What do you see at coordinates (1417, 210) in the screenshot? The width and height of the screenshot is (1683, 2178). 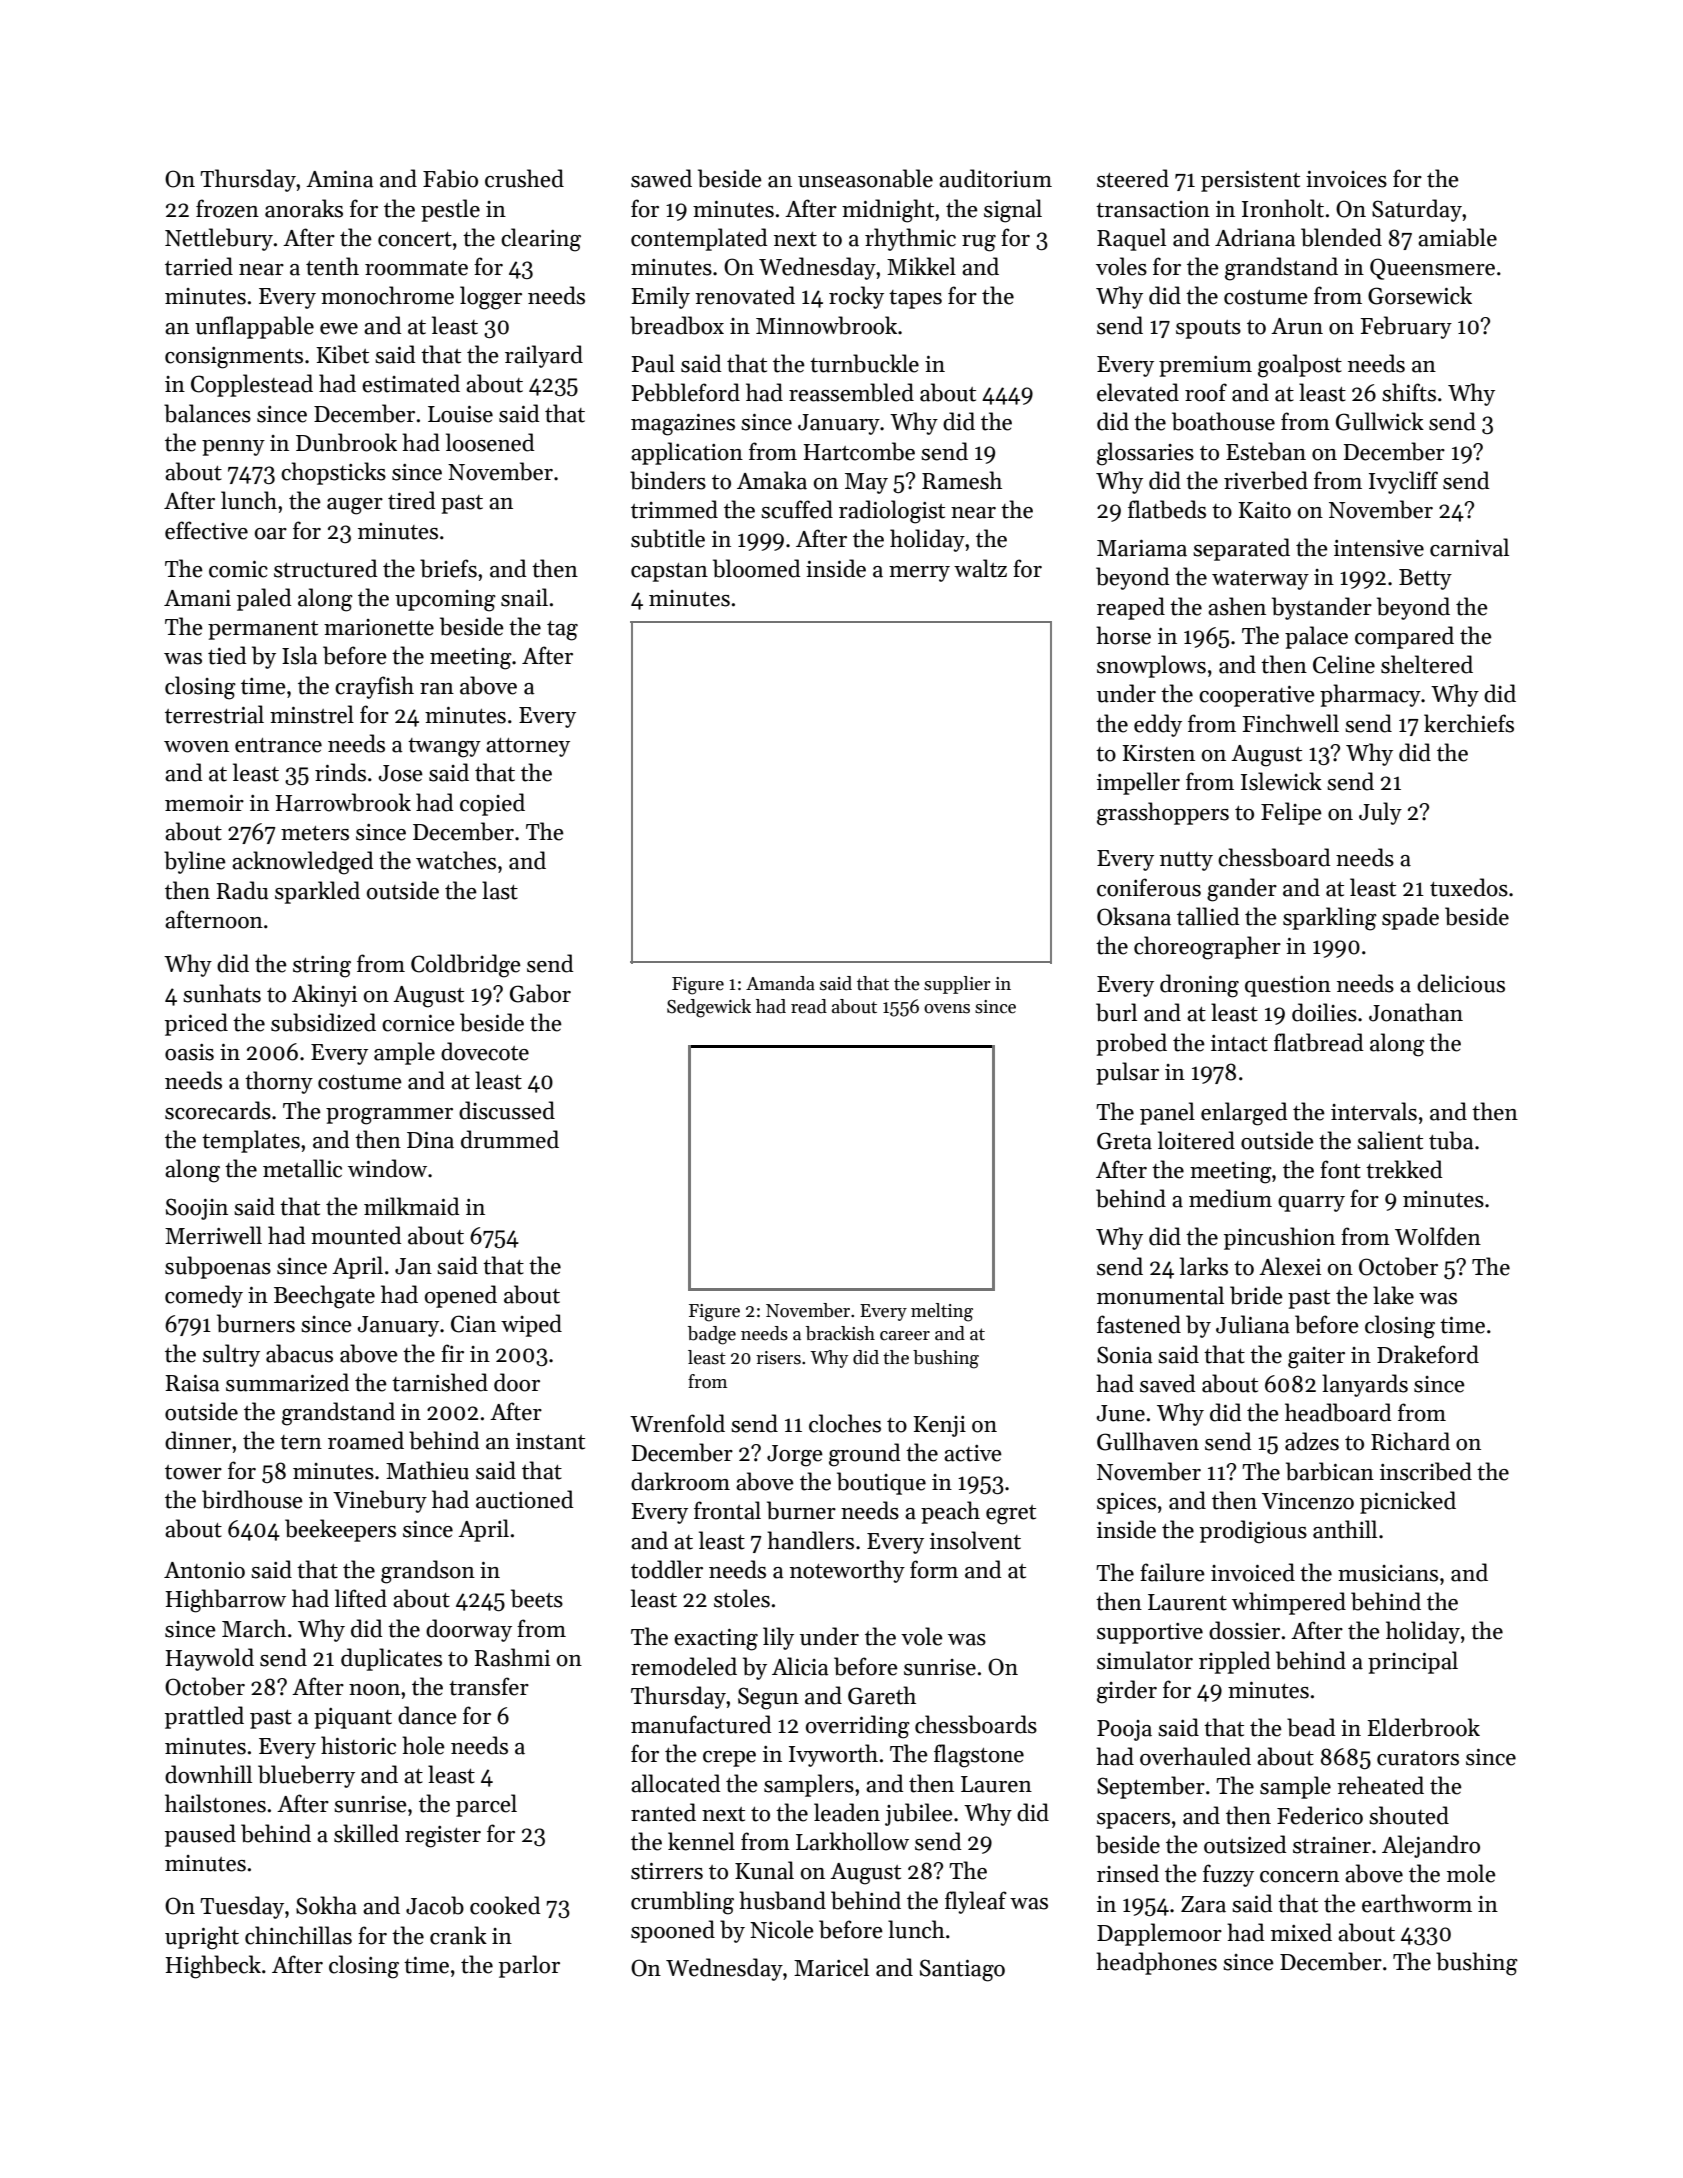 I see `Saturday` at bounding box center [1417, 210].
